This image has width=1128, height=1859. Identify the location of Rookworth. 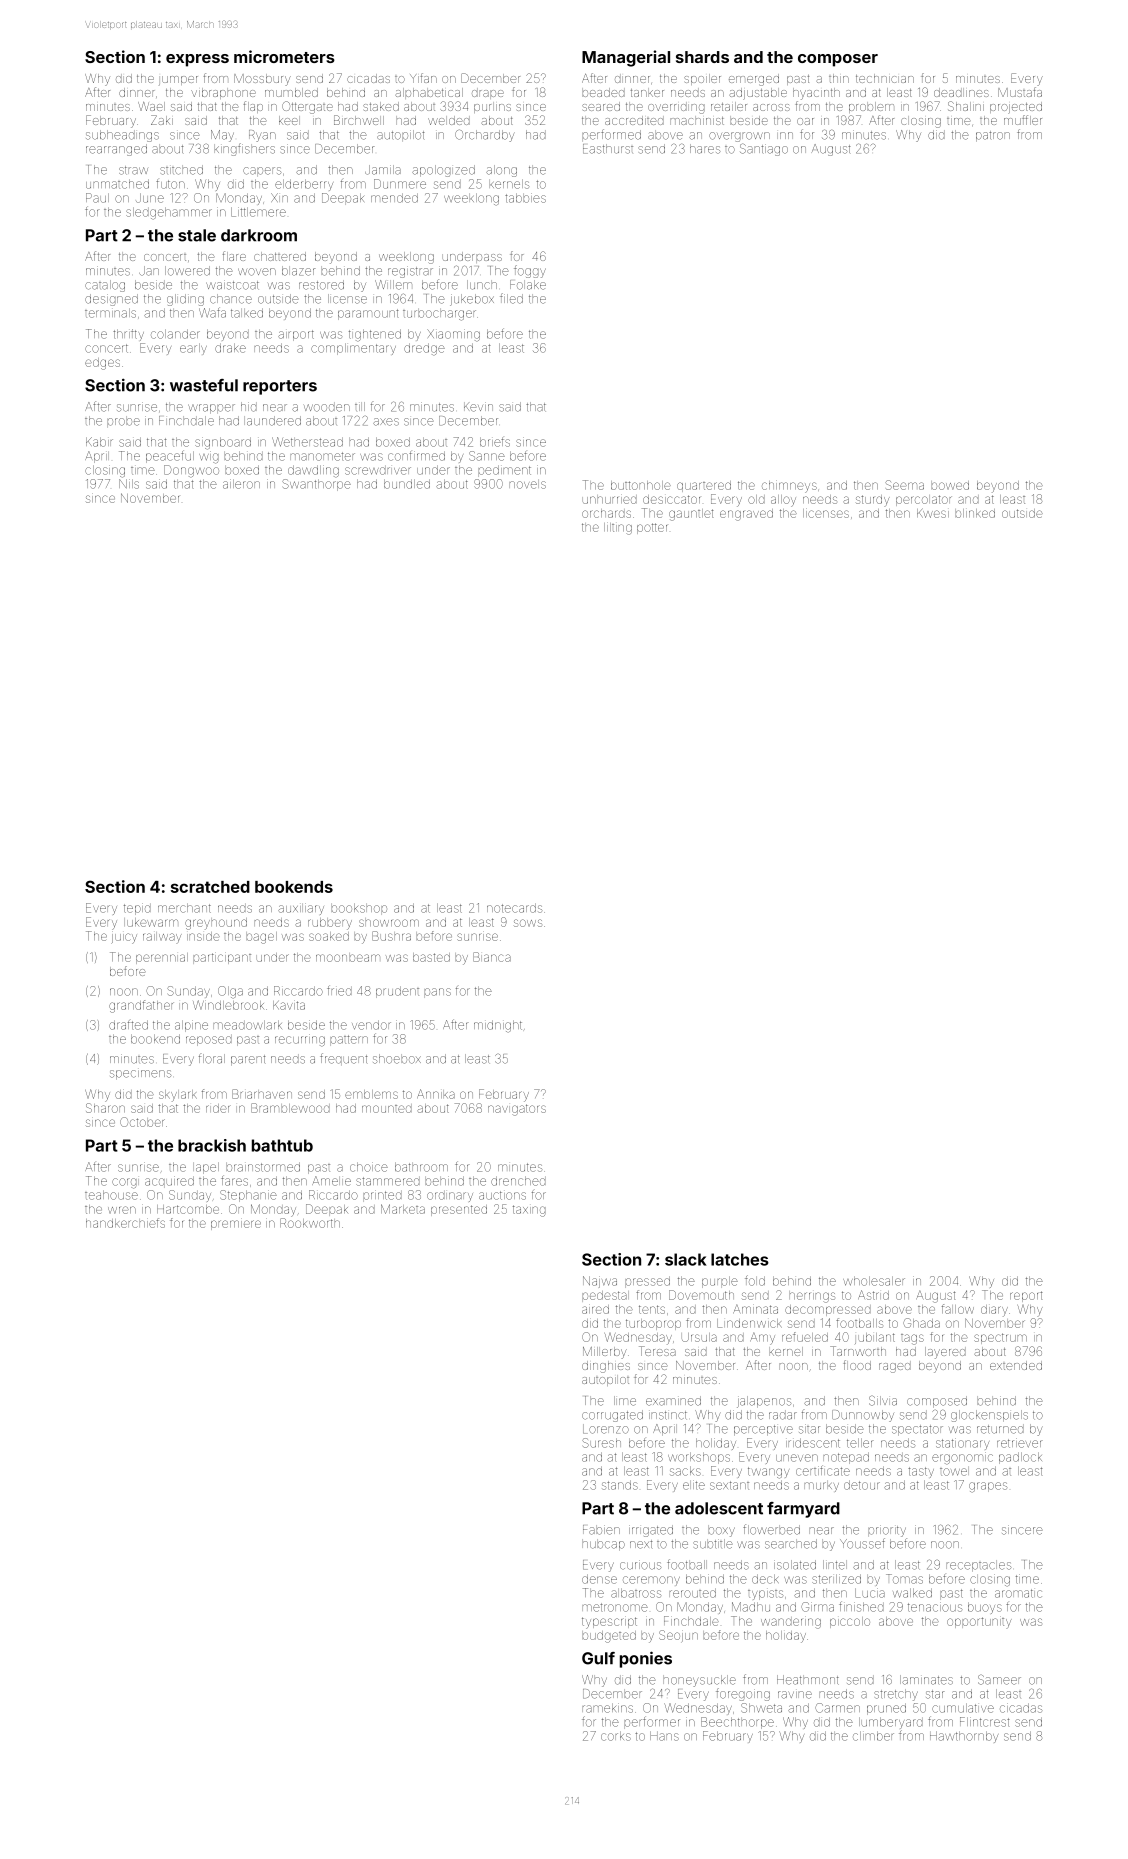
(310, 1223).
